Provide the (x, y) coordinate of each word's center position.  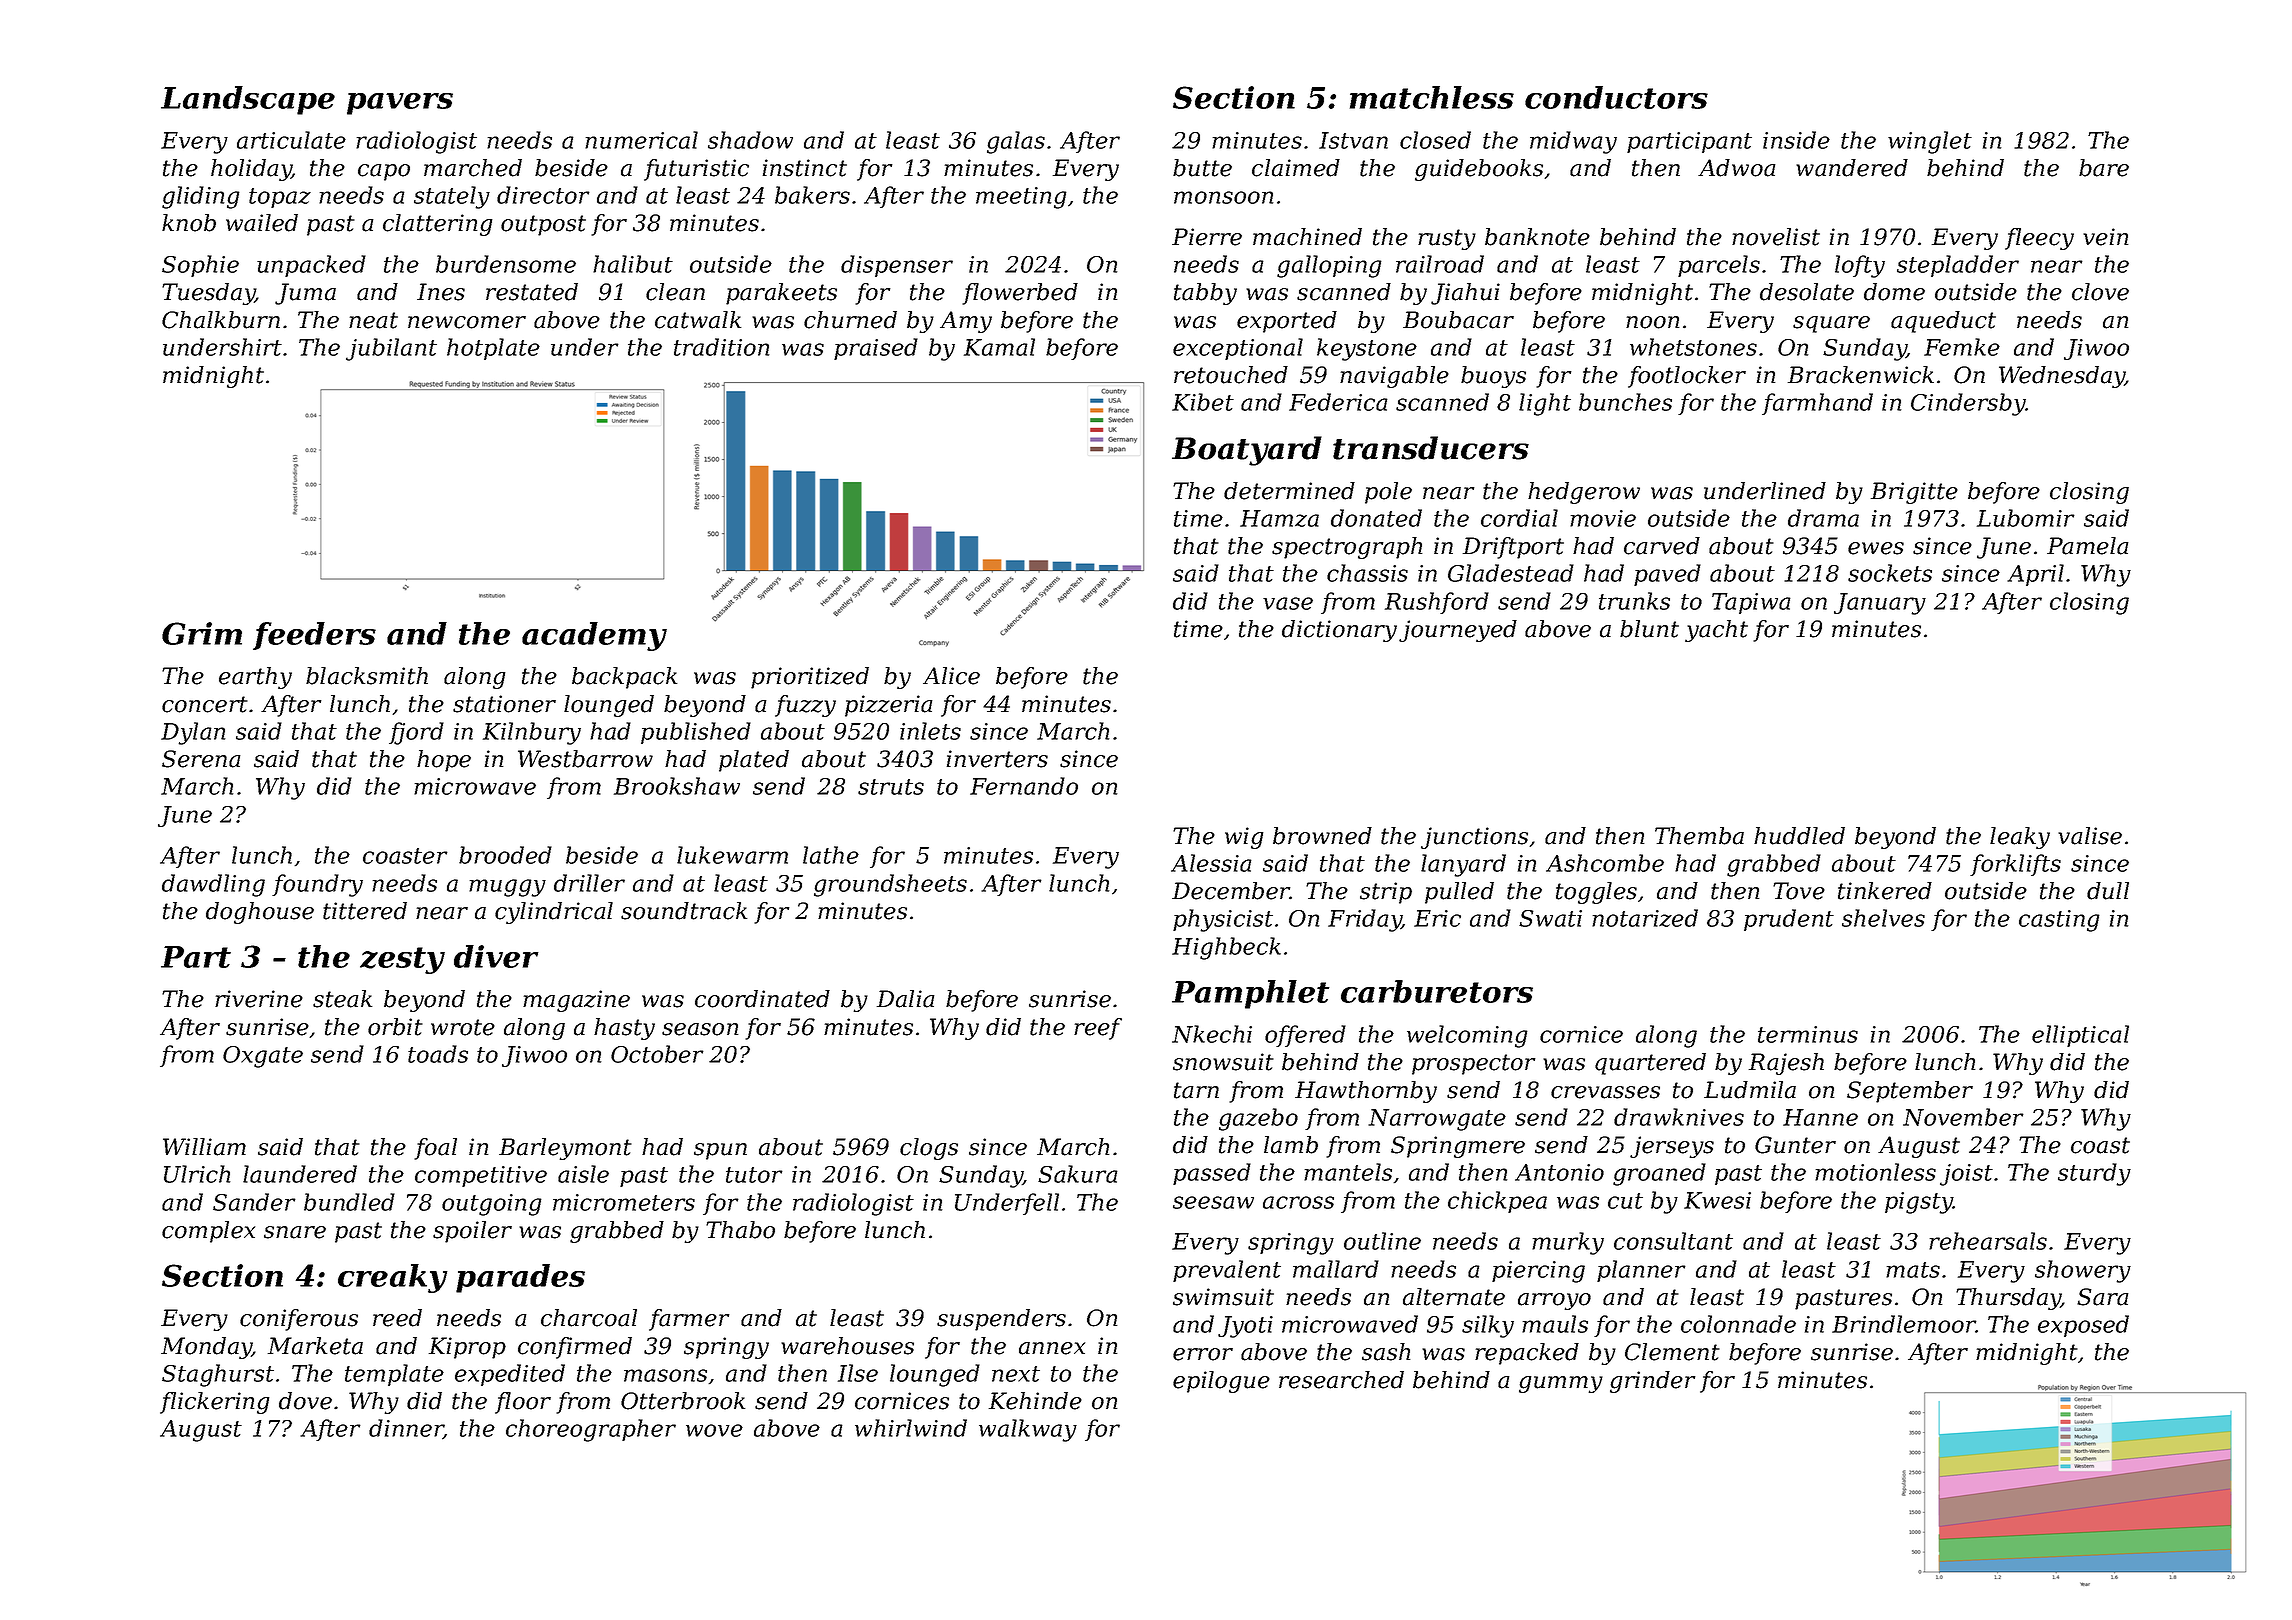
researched (1341, 1380)
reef (1098, 1029)
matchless (1432, 97)
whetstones (1693, 347)
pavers (400, 104)
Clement (1672, 1352)
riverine (259, 999)
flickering (215, 1403)
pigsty (1919, 1203)
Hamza (1279, 518)
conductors (1616, 97)
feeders (314, 636)
